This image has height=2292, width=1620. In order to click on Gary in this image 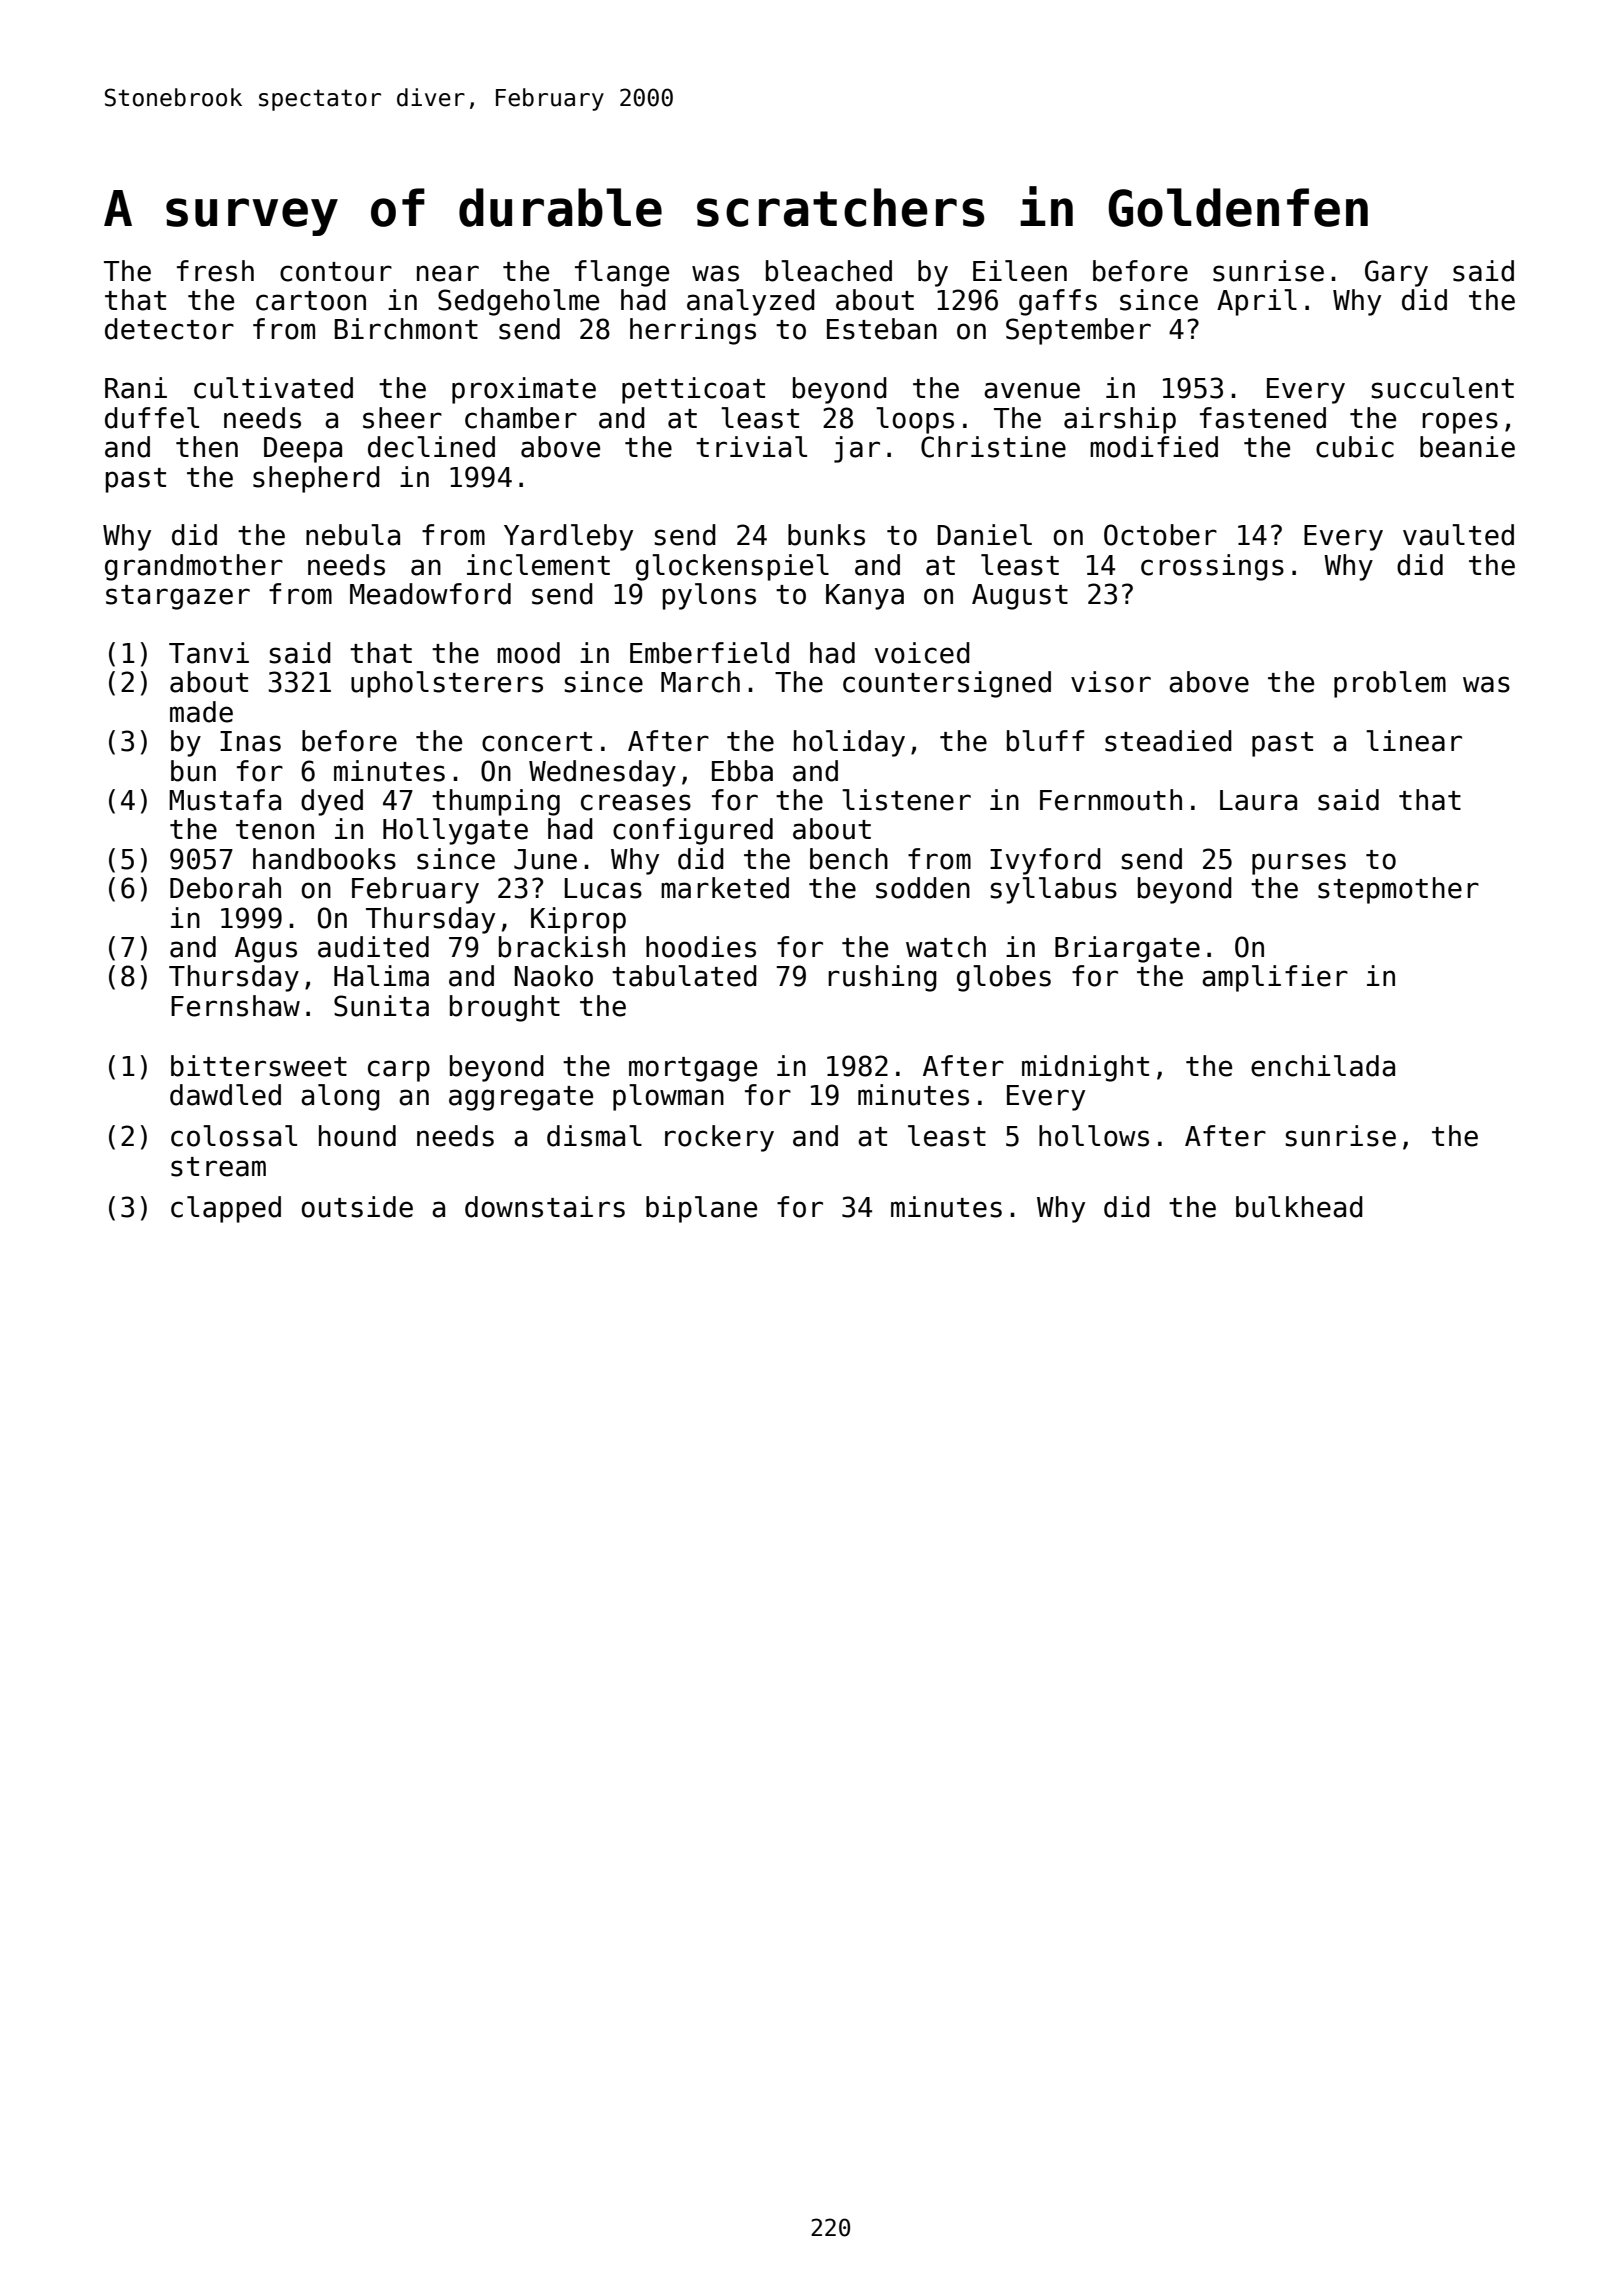, I will do `click(1396, 273)`.
